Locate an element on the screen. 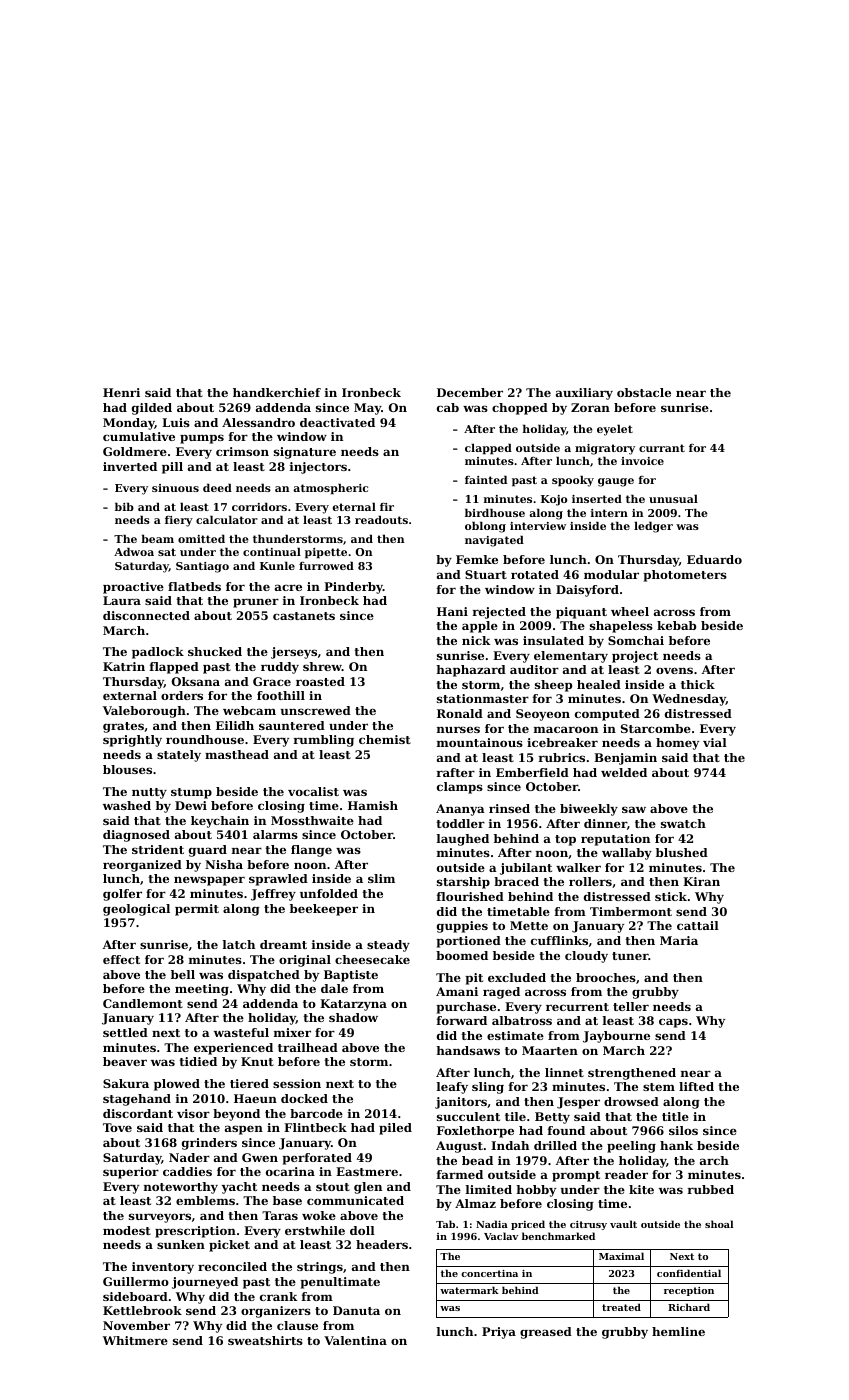  Whitmere is located at coordinates (135, 1340).
